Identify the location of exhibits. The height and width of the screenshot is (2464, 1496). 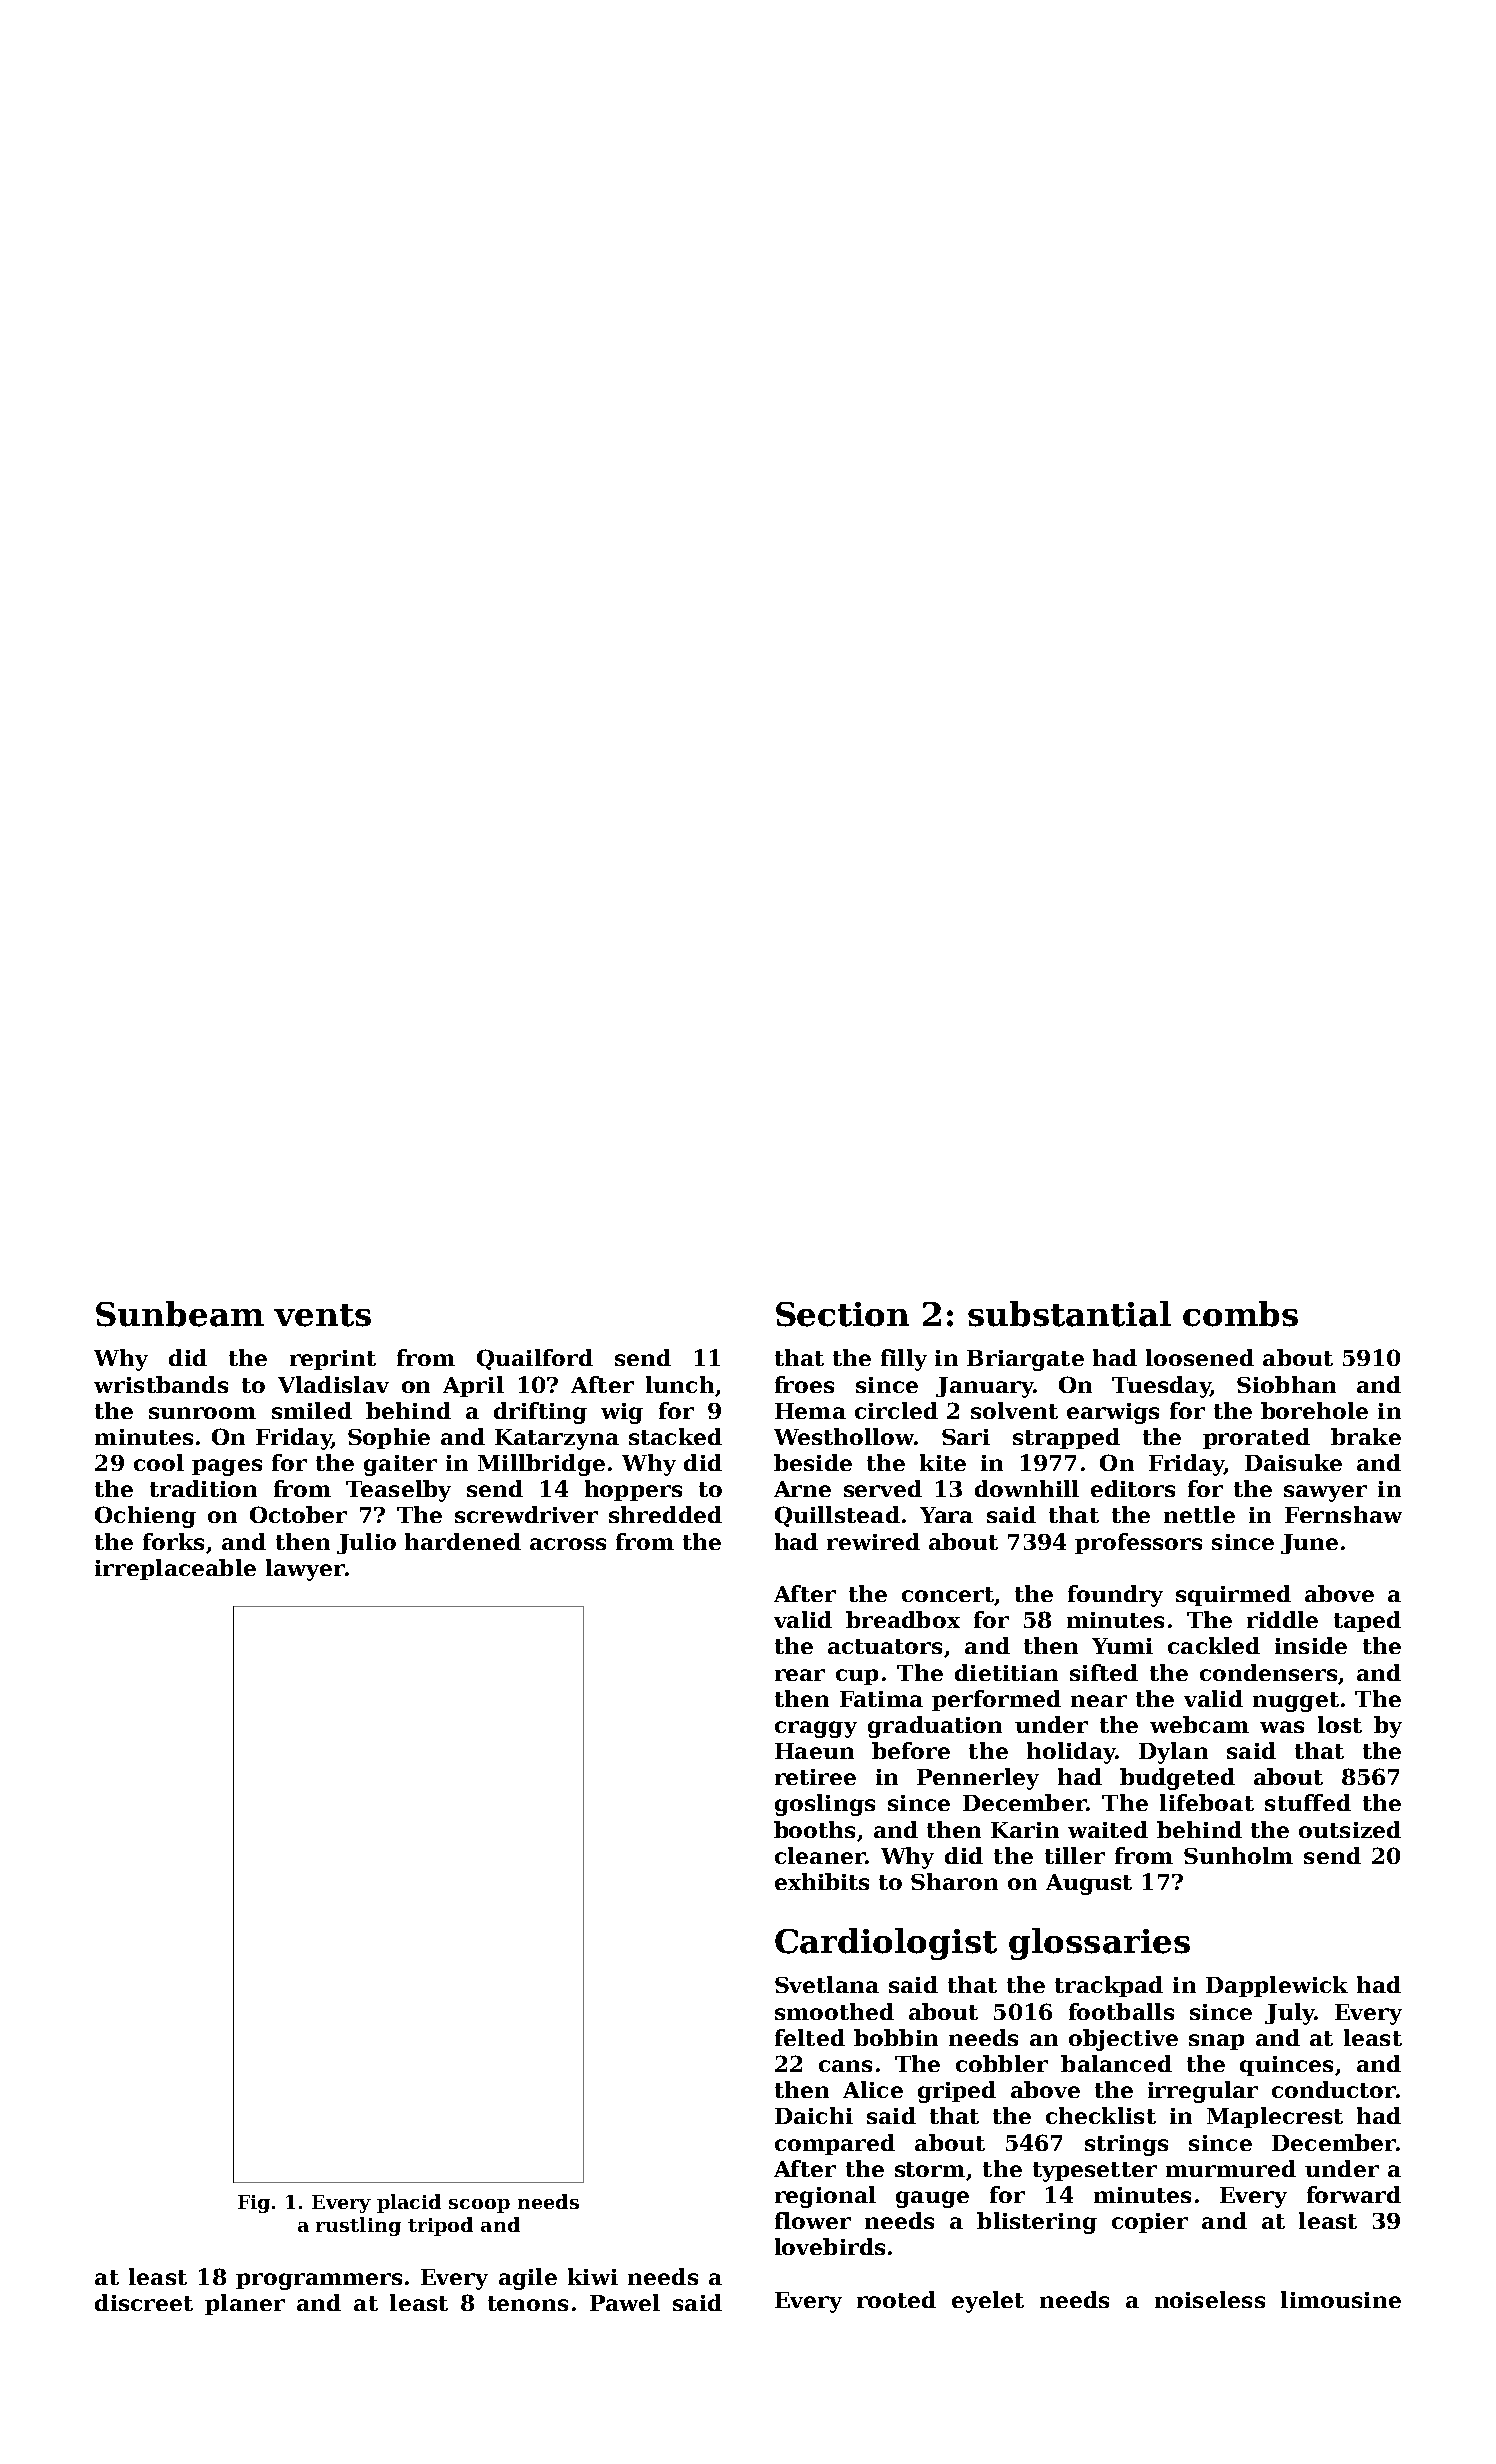
(822, 1881).
